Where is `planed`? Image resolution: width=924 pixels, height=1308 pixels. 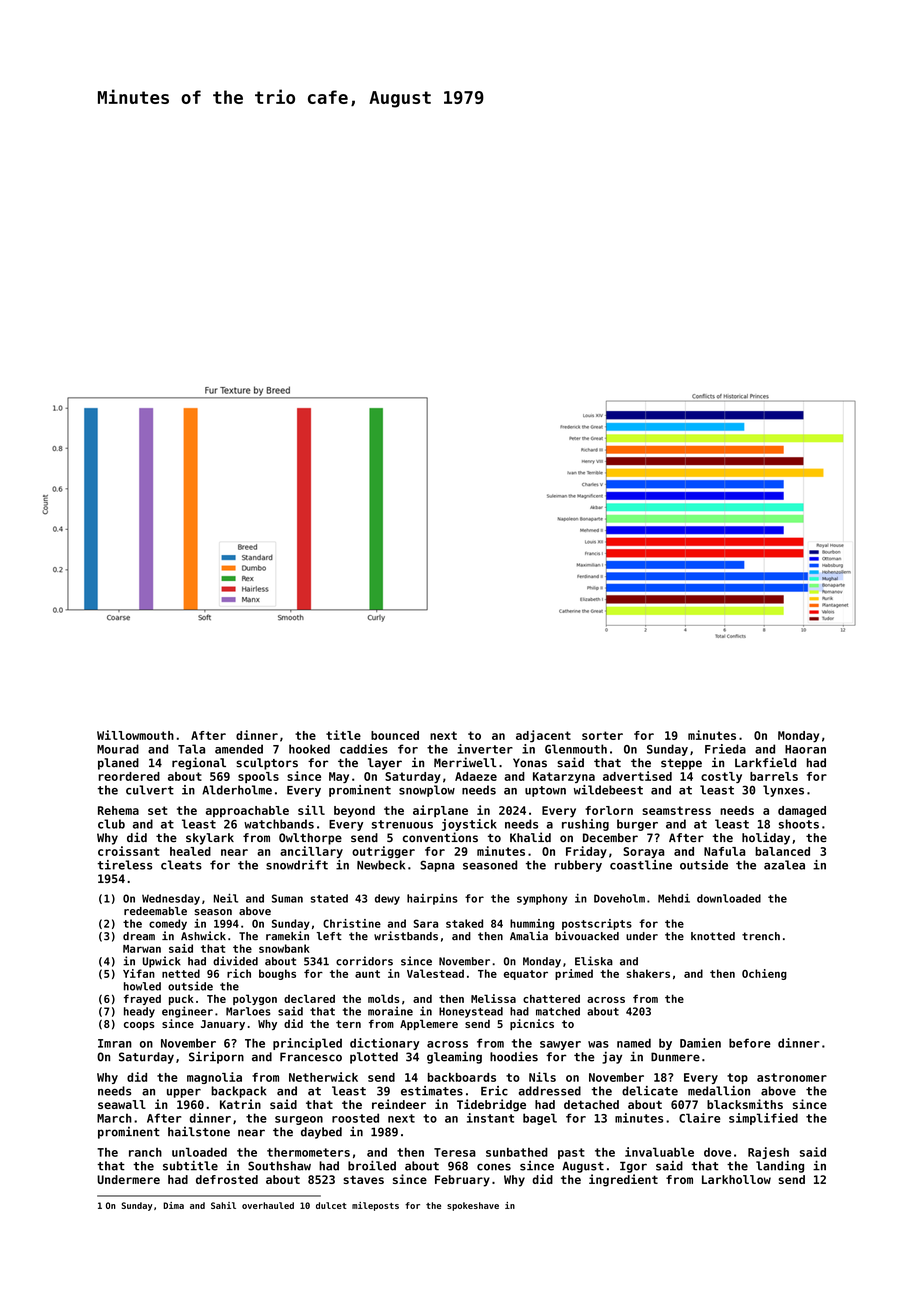 planed is located at coordinates (118, 764).
